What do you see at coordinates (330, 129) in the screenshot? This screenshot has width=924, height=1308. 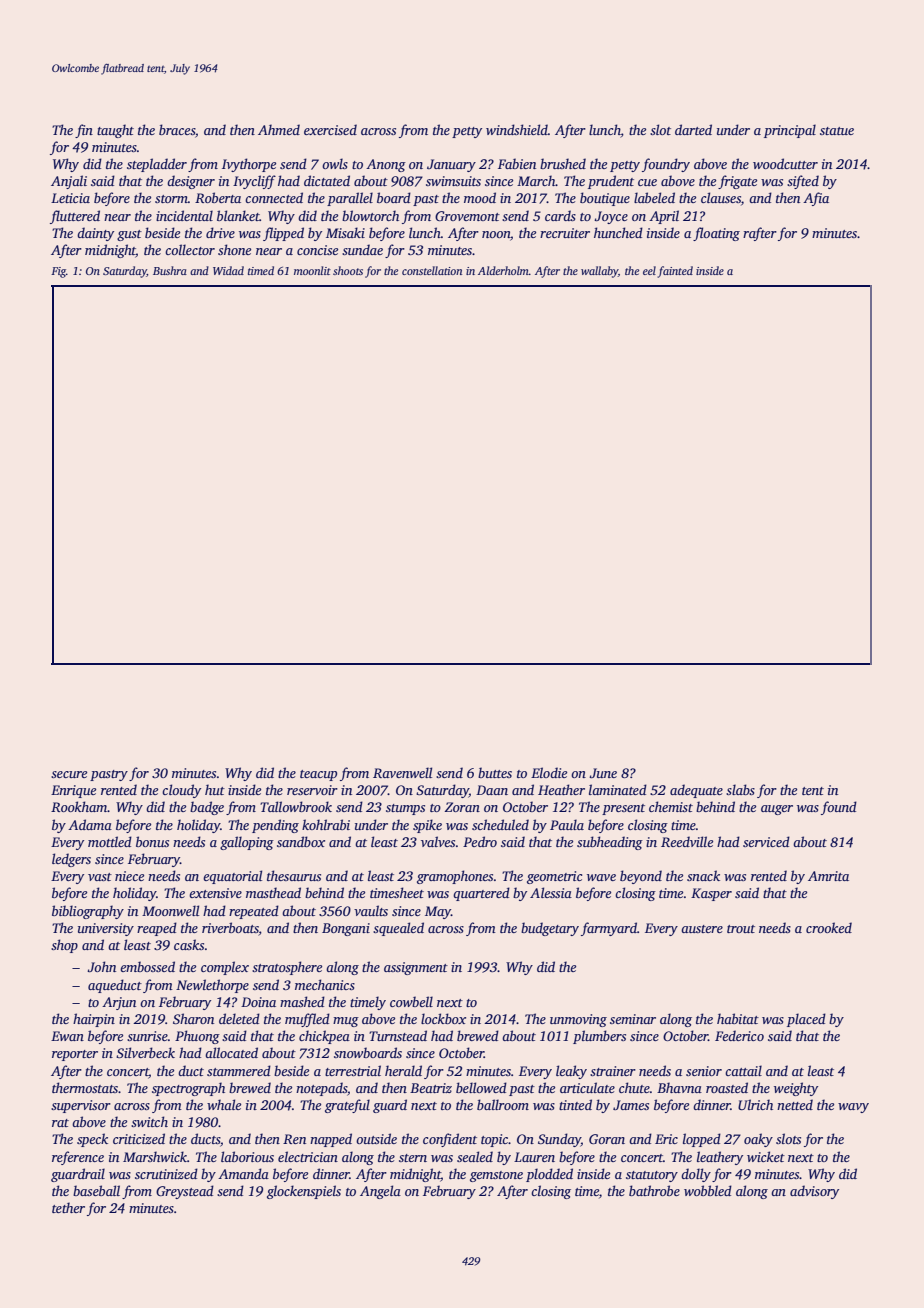 I see `exercised` at bounding box center [330, 129].
